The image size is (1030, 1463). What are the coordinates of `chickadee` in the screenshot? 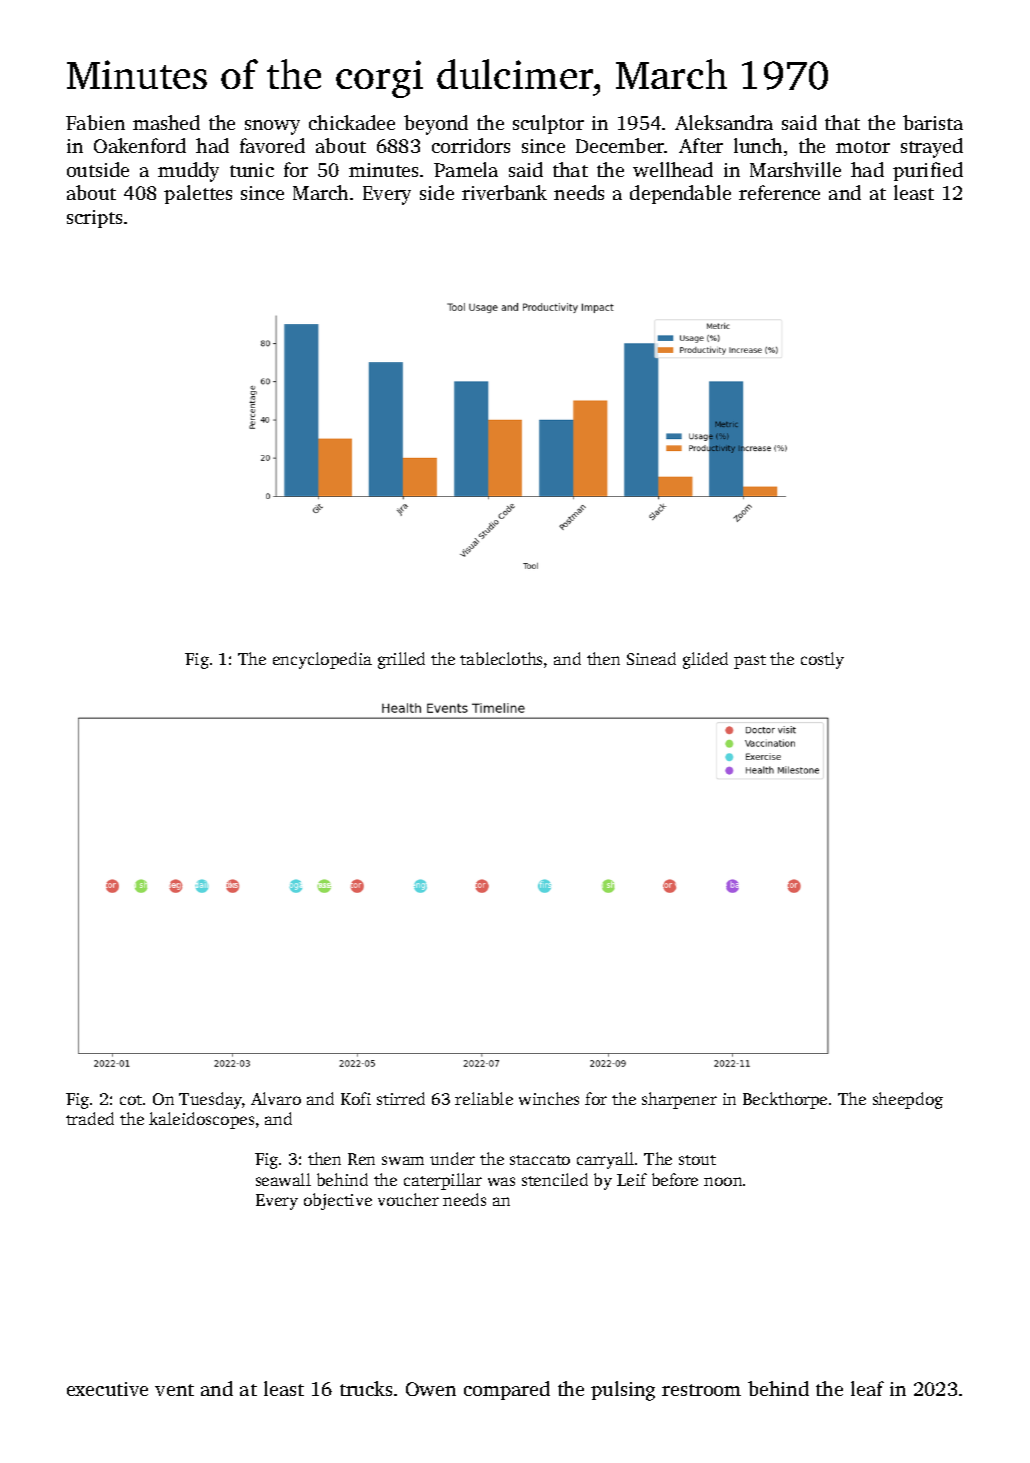 It's located at (352, 122).
